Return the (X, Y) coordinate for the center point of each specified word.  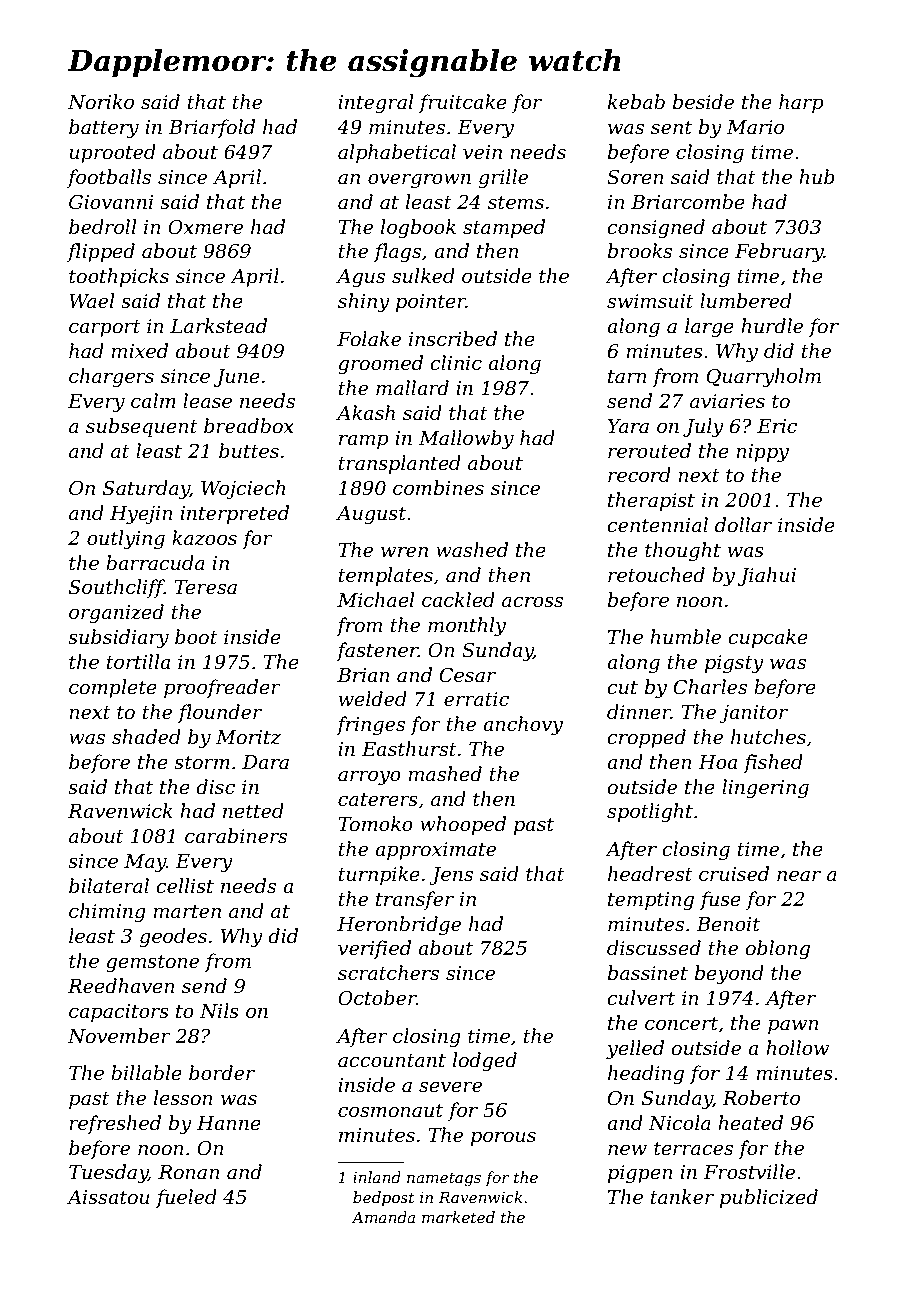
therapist (651, 501)
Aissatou (108, 1197)
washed (472, 550)
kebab (636, 102)
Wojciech (243, 489)
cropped (646, 738)
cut (622, 688)
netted (253, 811)
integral (375, 104)
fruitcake (463, 103)
